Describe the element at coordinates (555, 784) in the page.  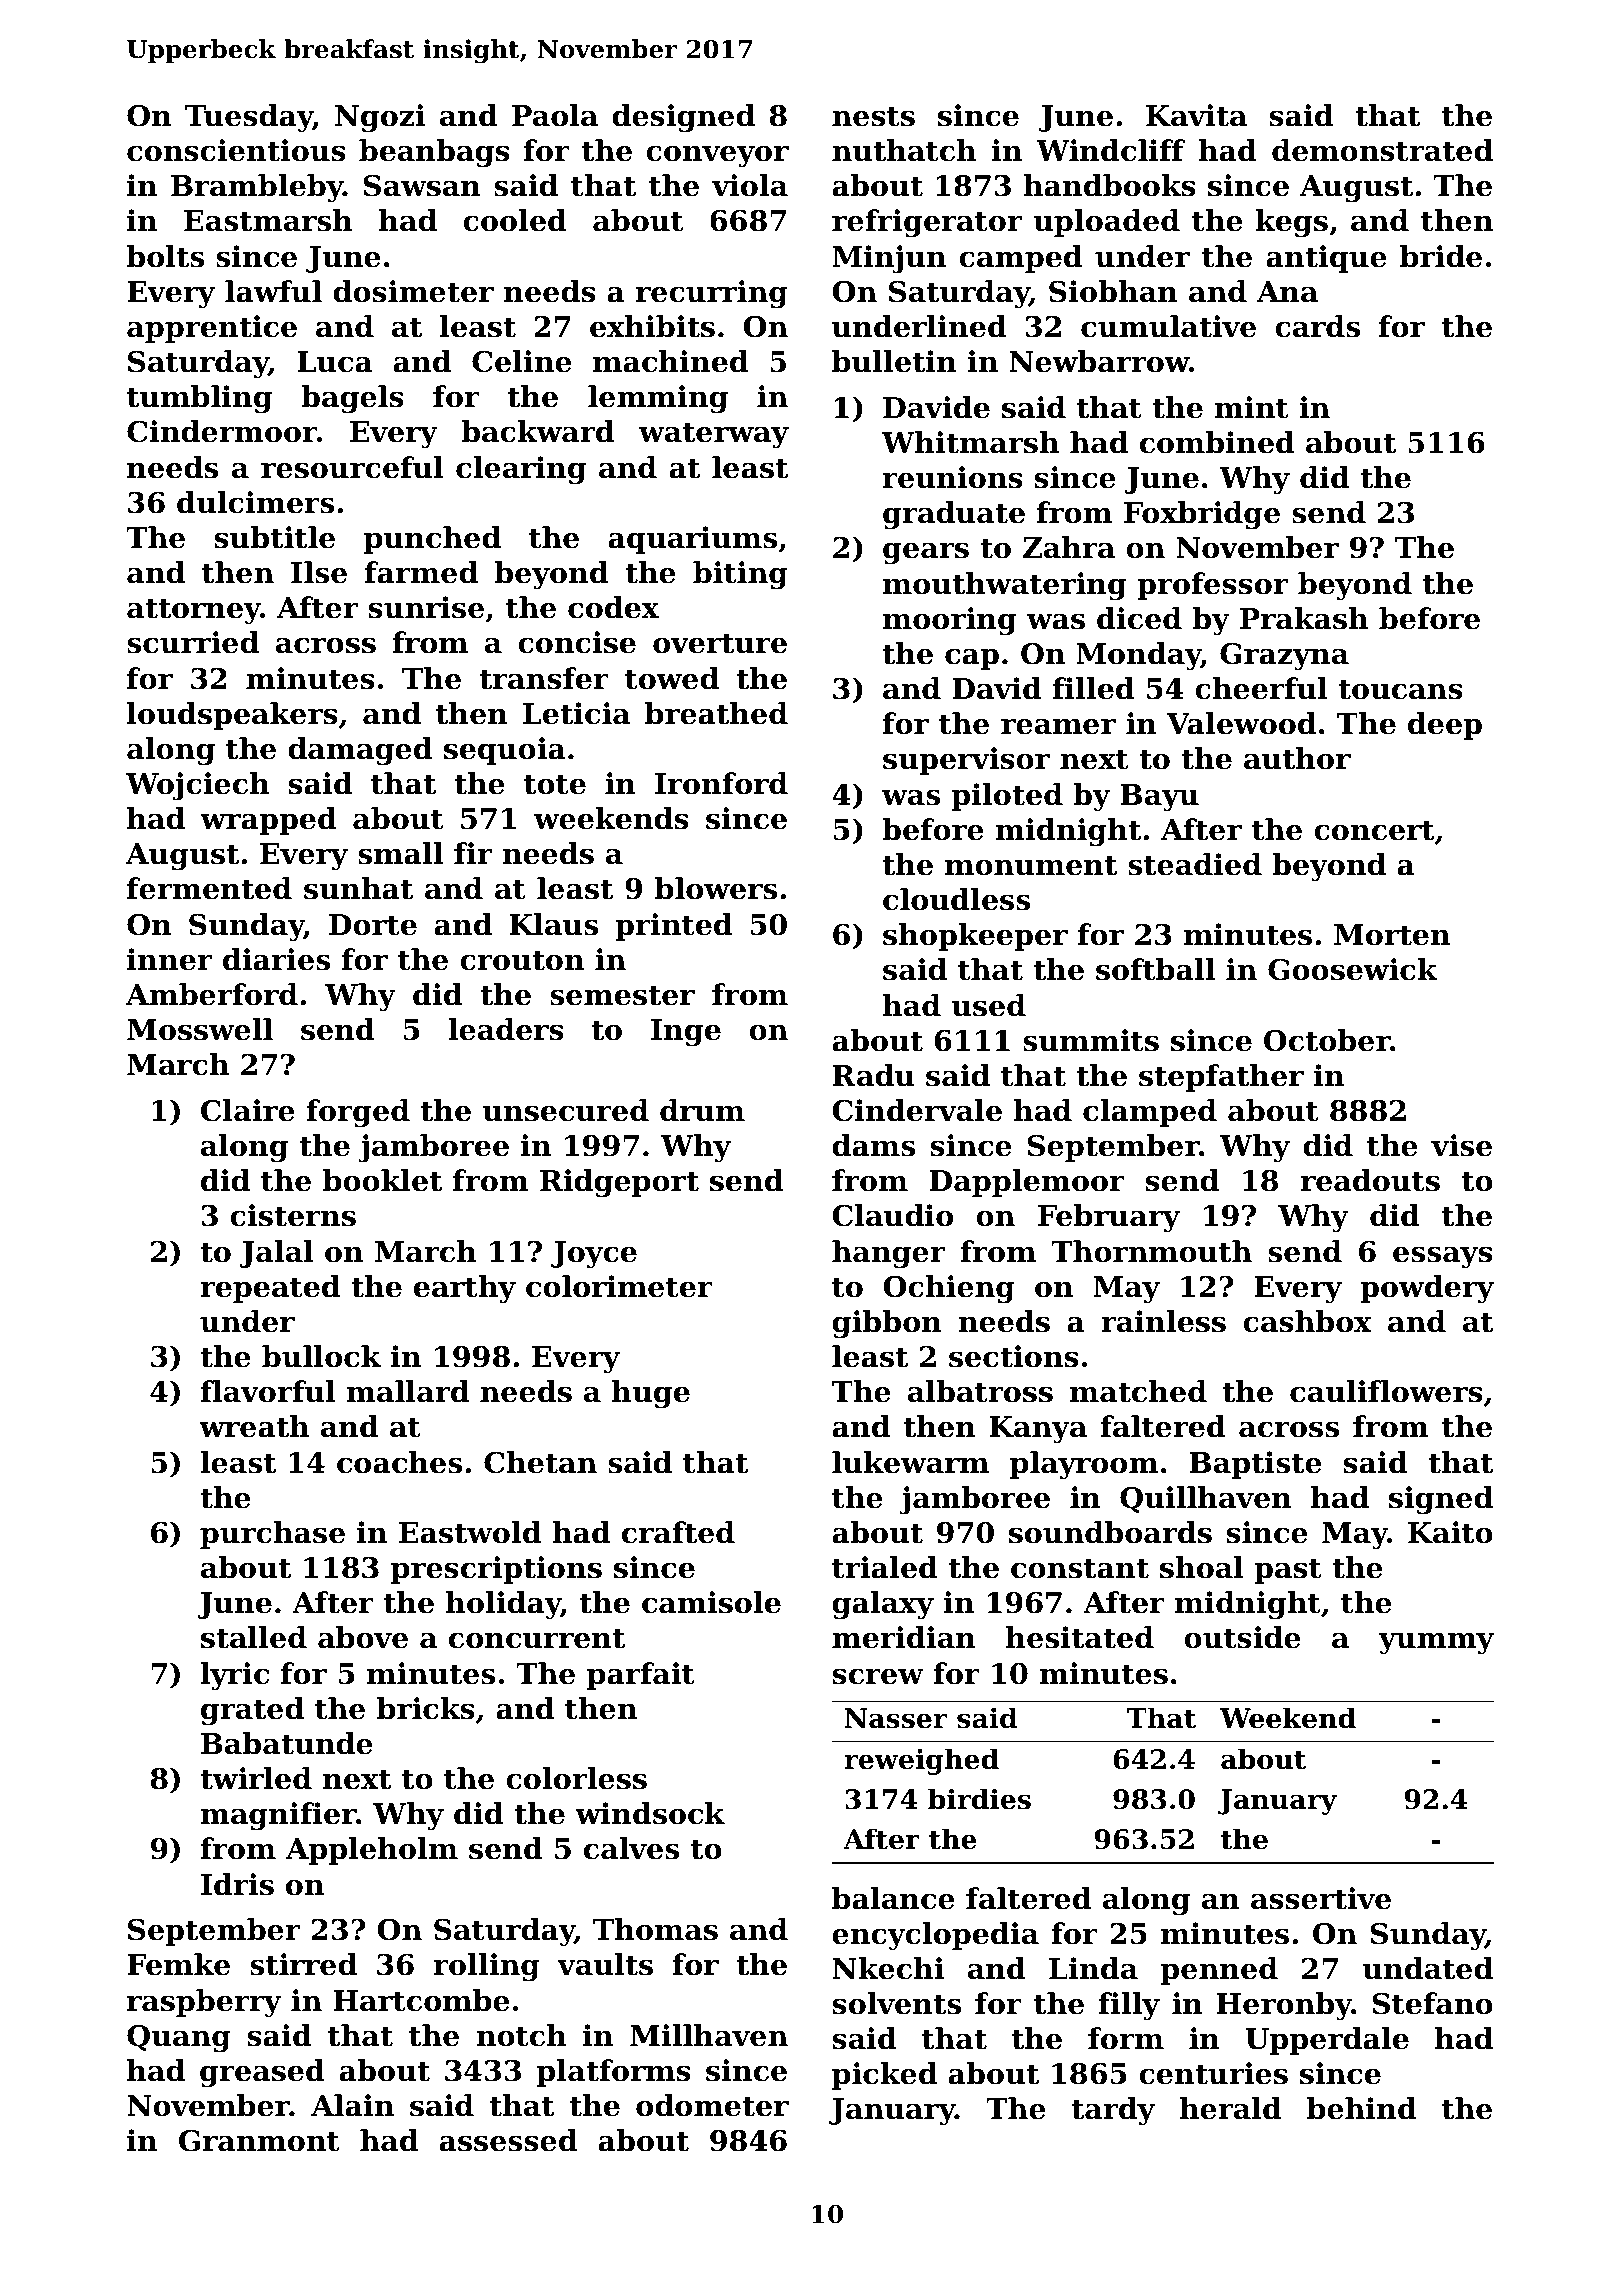
I see `tote` at that location.
